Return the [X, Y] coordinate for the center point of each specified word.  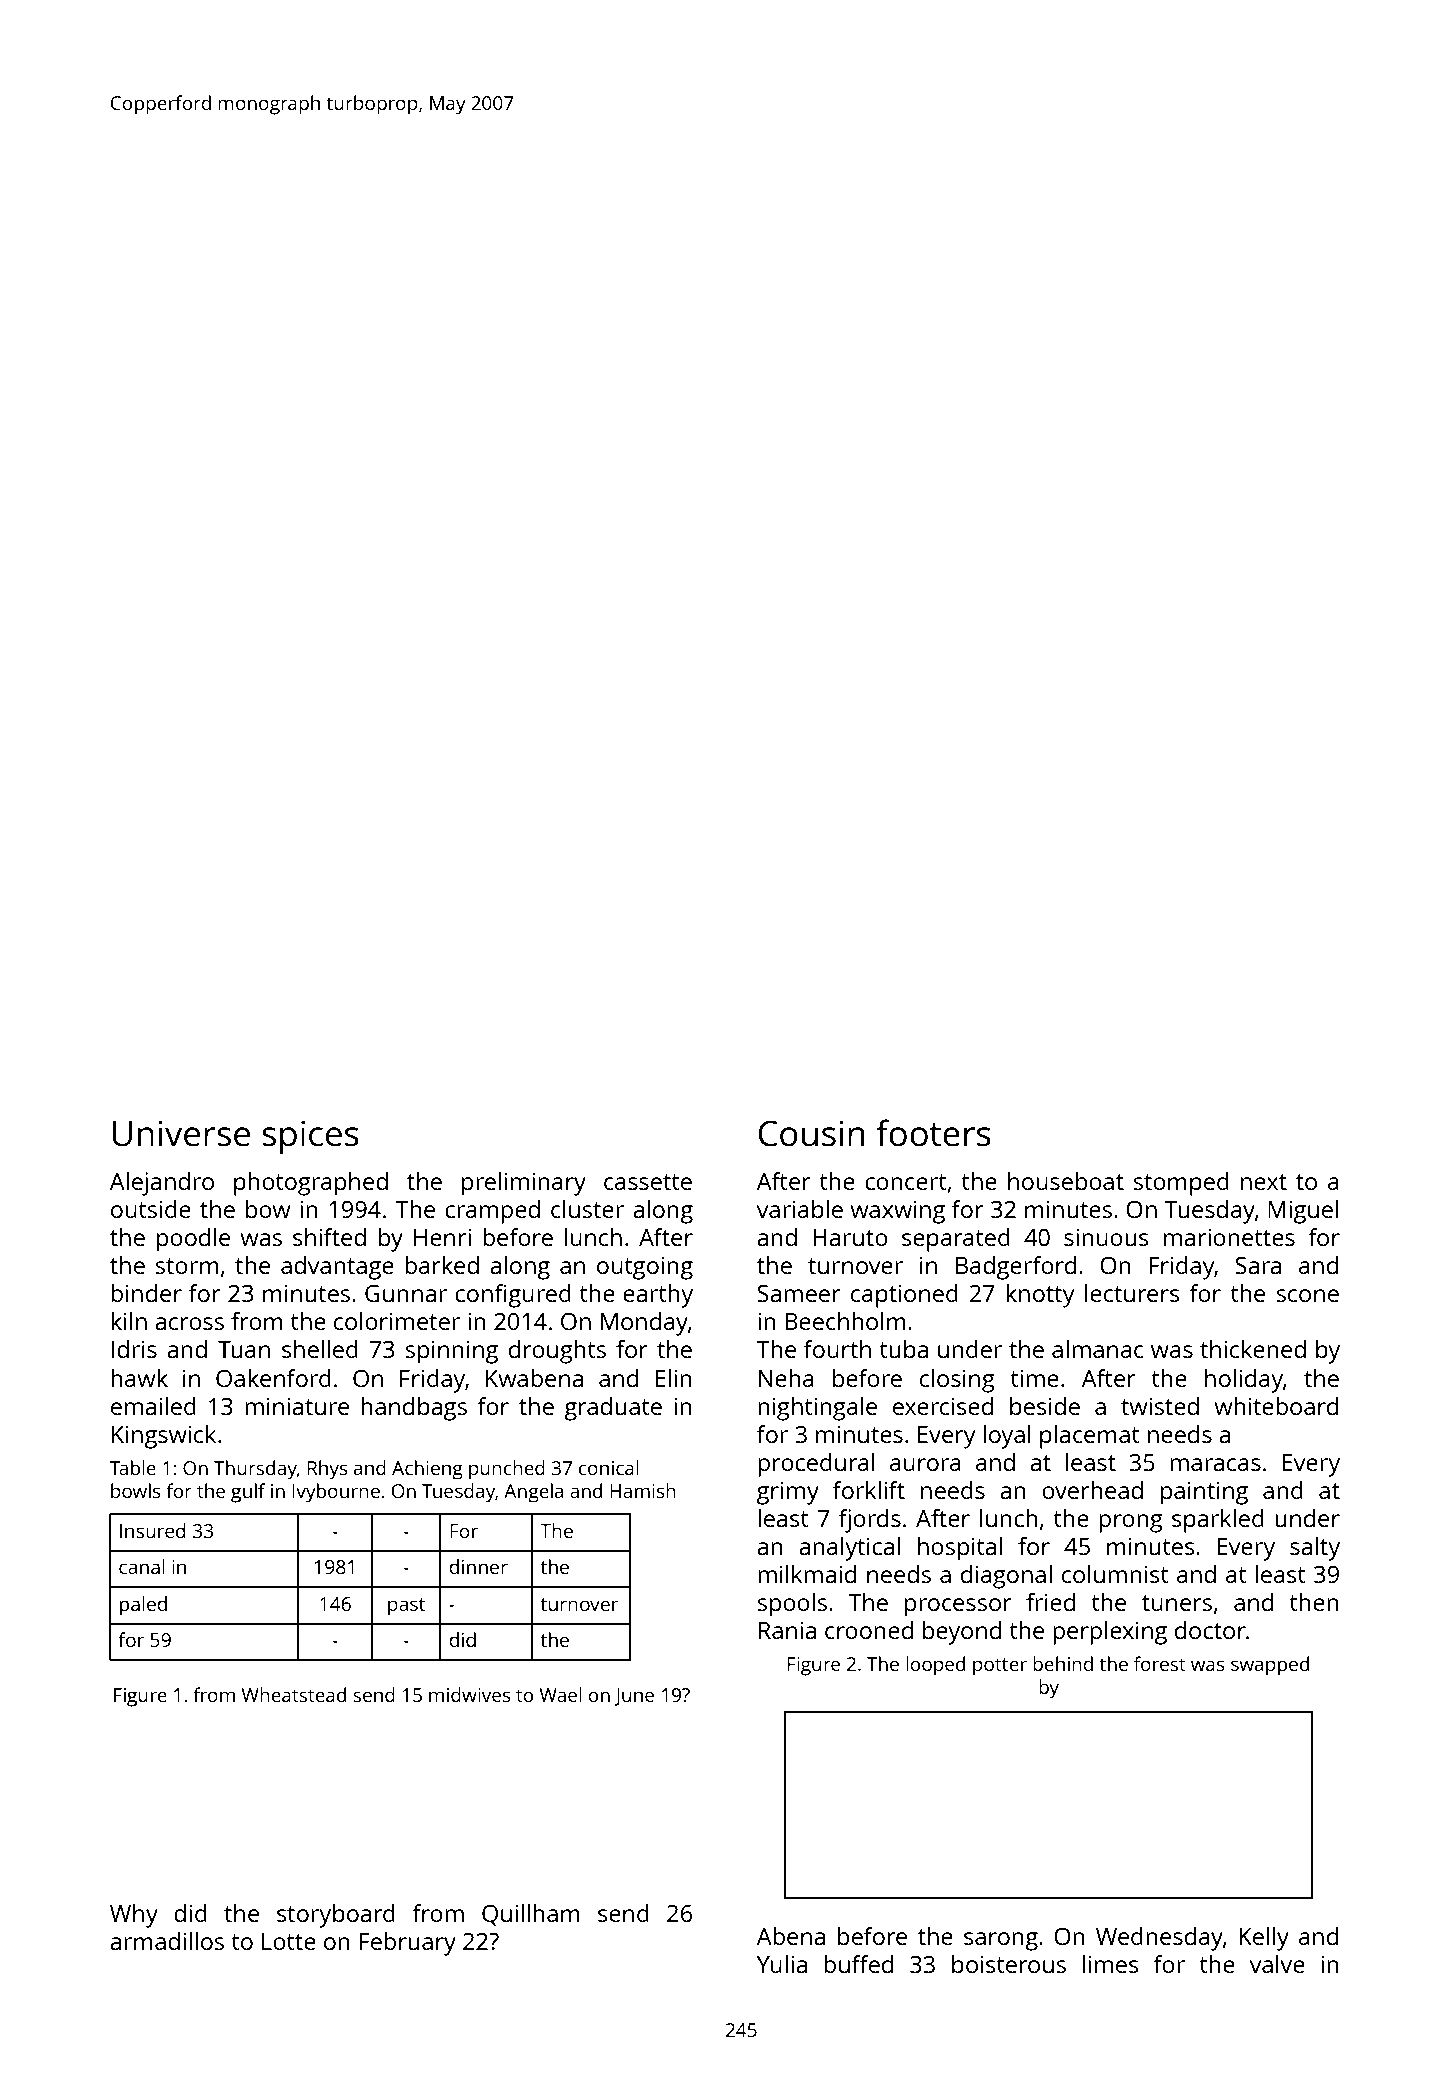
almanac [1098, 1349]
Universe [181, 1133]
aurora [925, 1464]
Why [134, 1916]
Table [133, 1467]
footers [933, 1133]
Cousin [811, 1133]
